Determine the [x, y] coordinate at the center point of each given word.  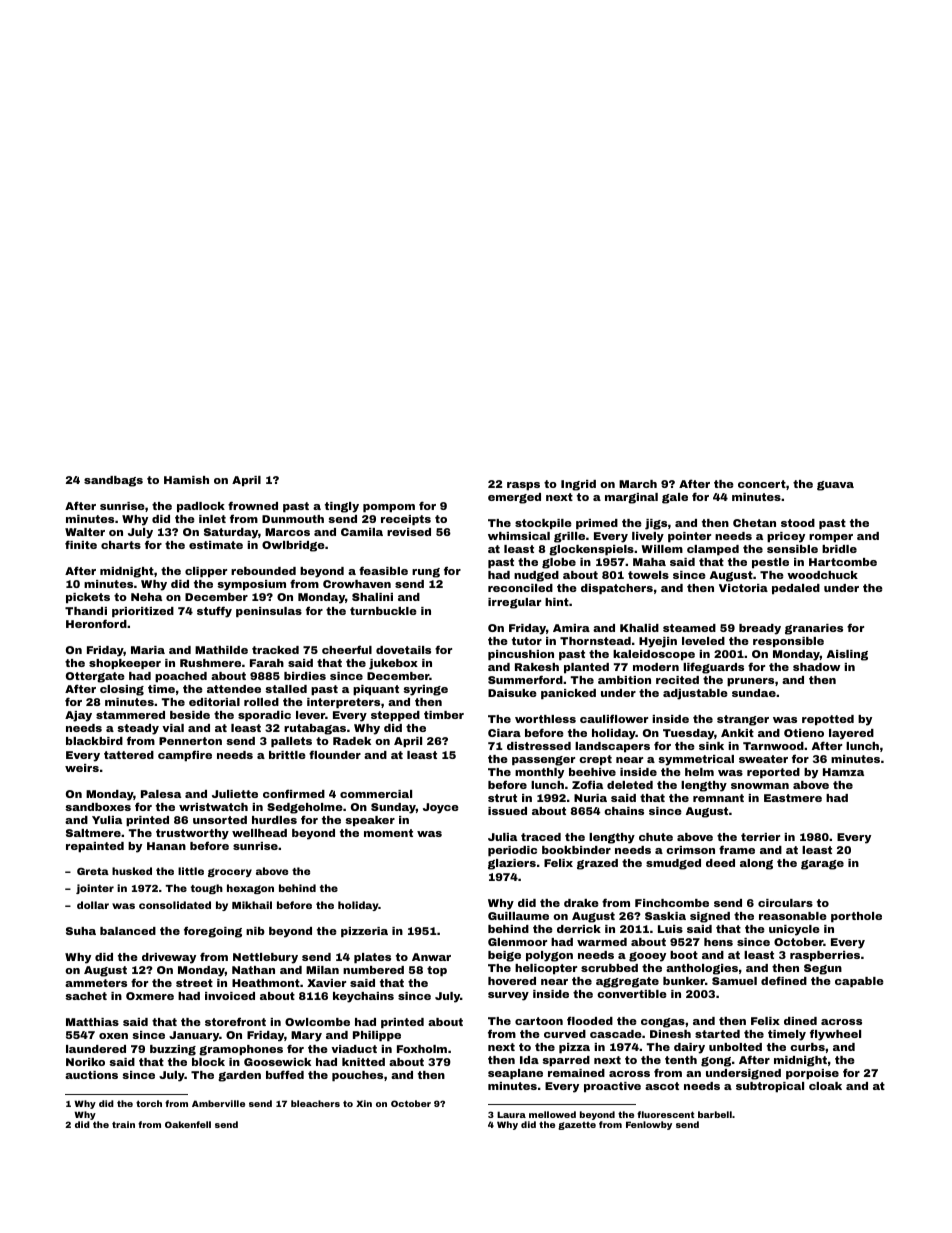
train [123, 1124]
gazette [577, 1126]
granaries [814, 629]
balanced [128, 931]
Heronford [96, 623]
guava [835, 486]
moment [388, 833]
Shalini [372, 597]
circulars [785, 903]
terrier [760, 837]
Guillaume [518, 916]
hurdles [274, 820]
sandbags [113, 481]
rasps [523, 486]
